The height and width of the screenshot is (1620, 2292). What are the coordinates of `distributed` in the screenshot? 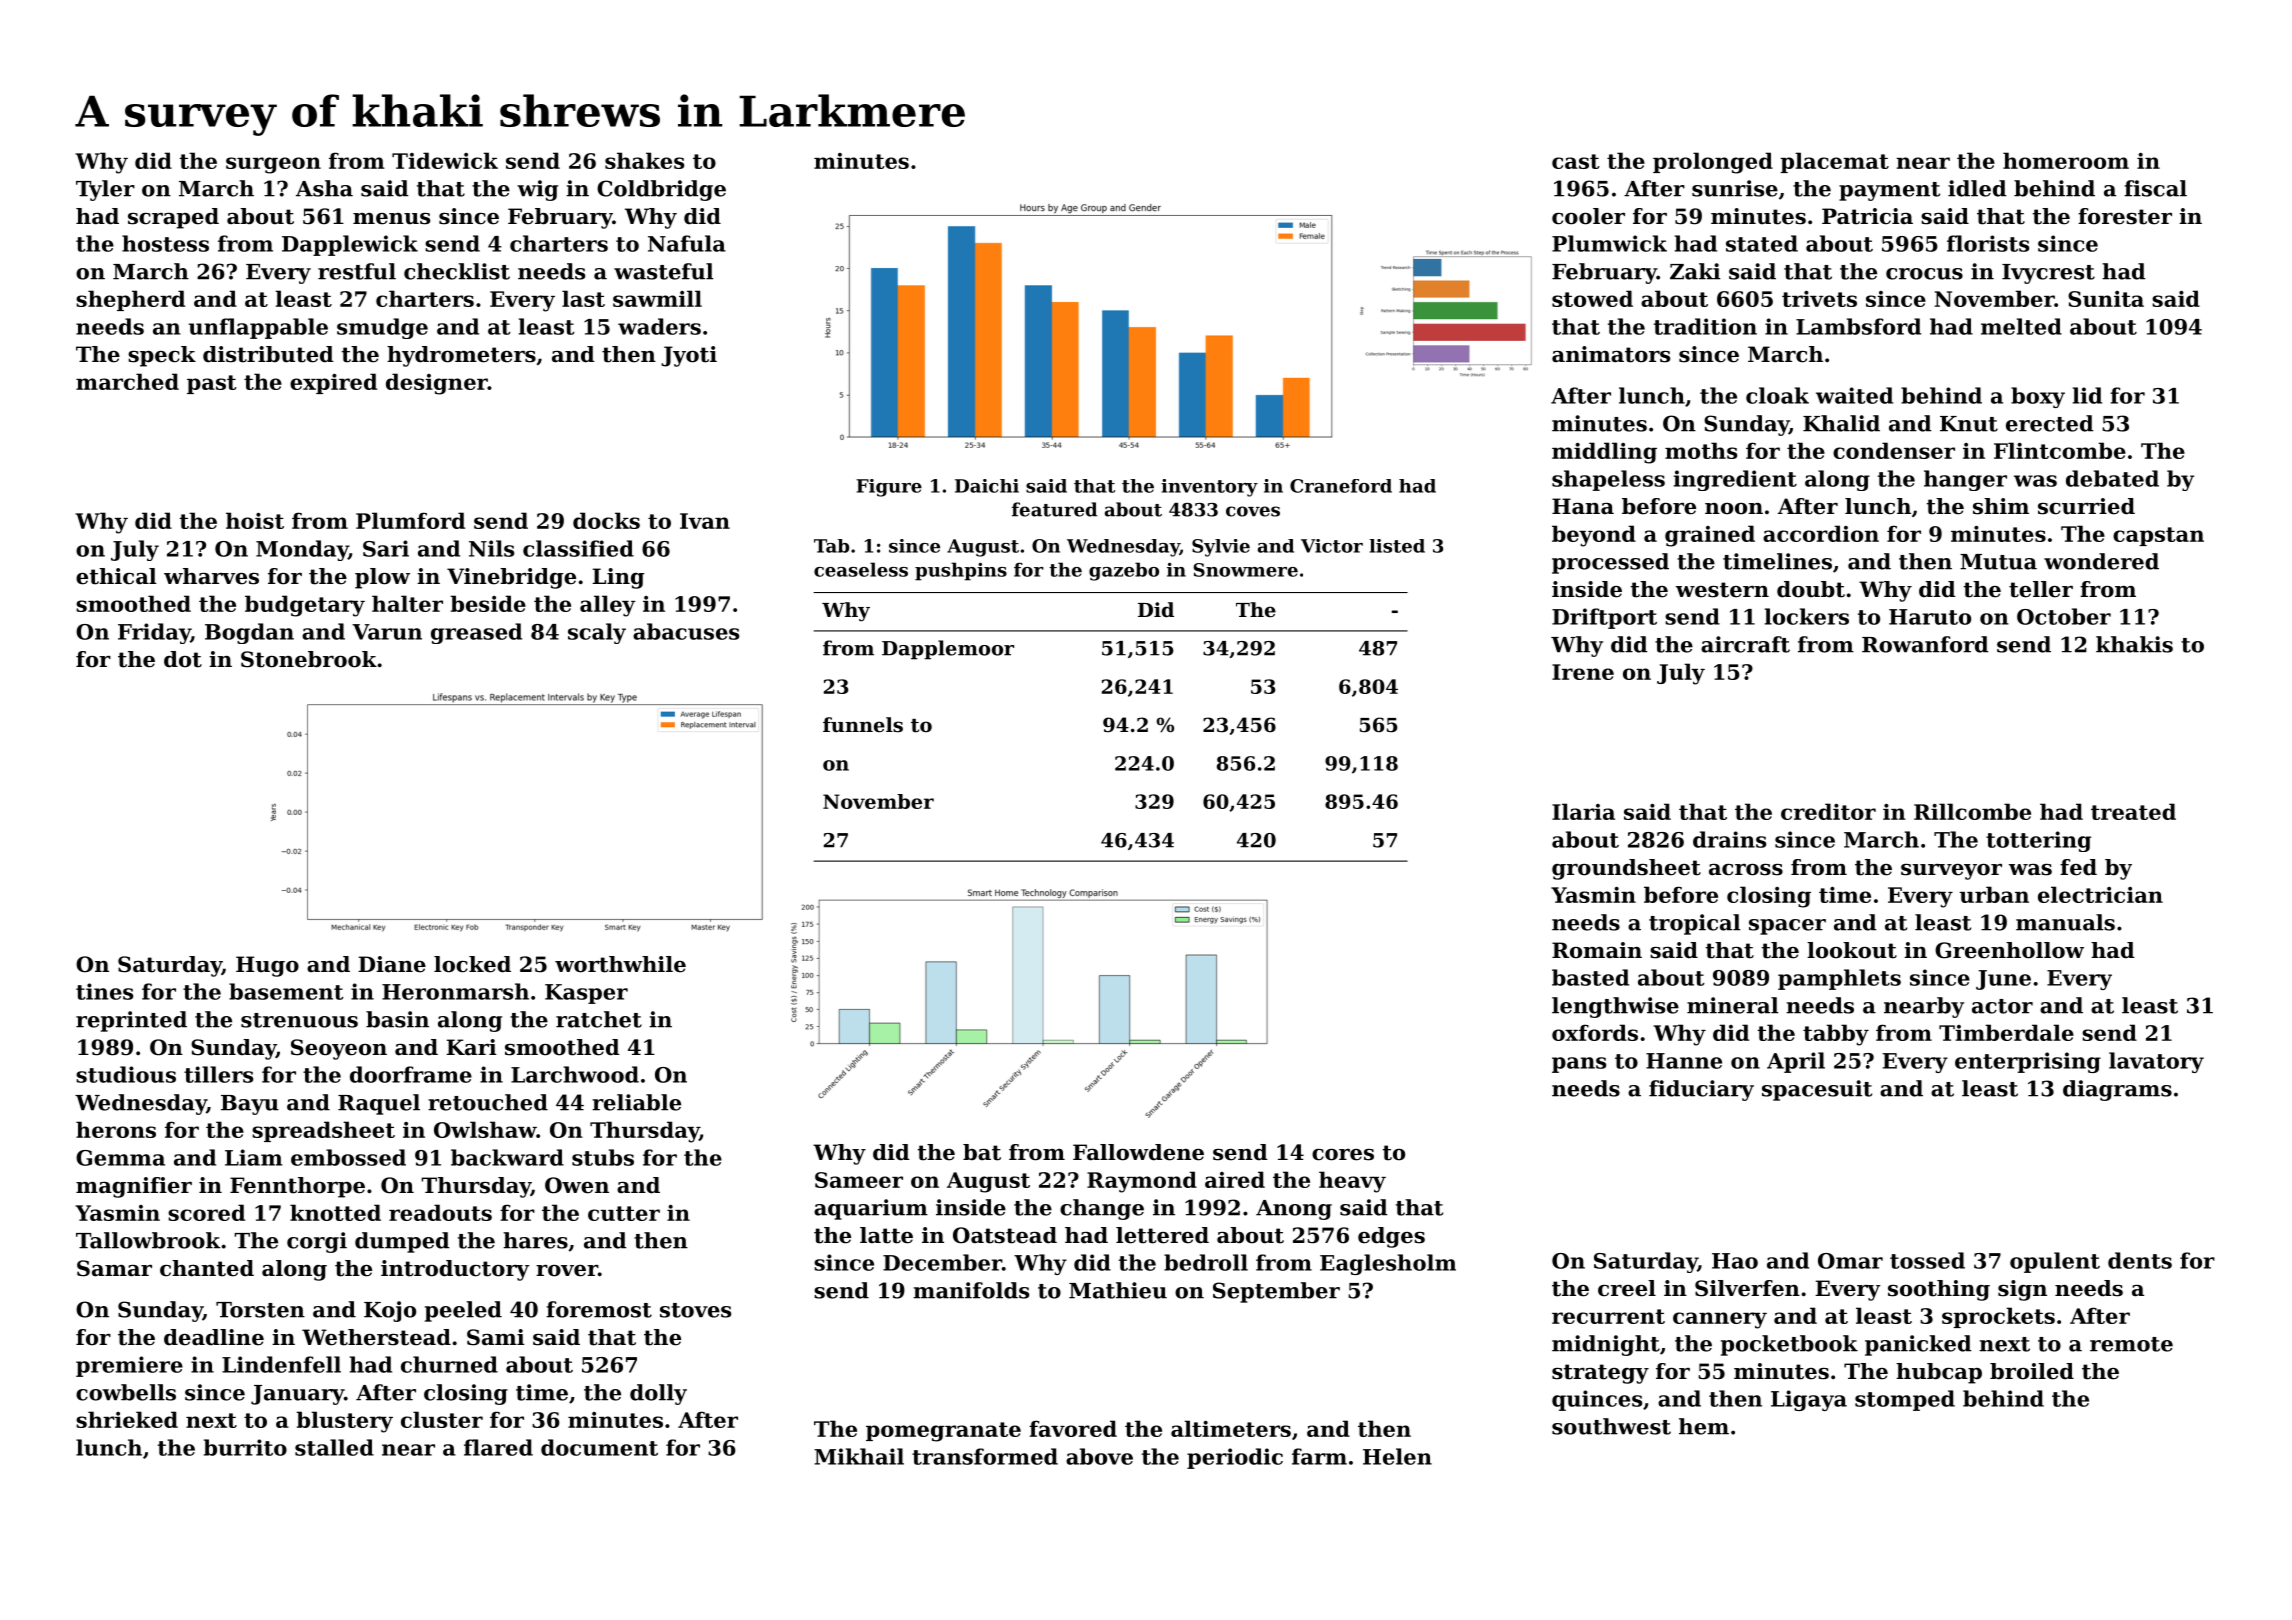 It's located at (268, 354).
